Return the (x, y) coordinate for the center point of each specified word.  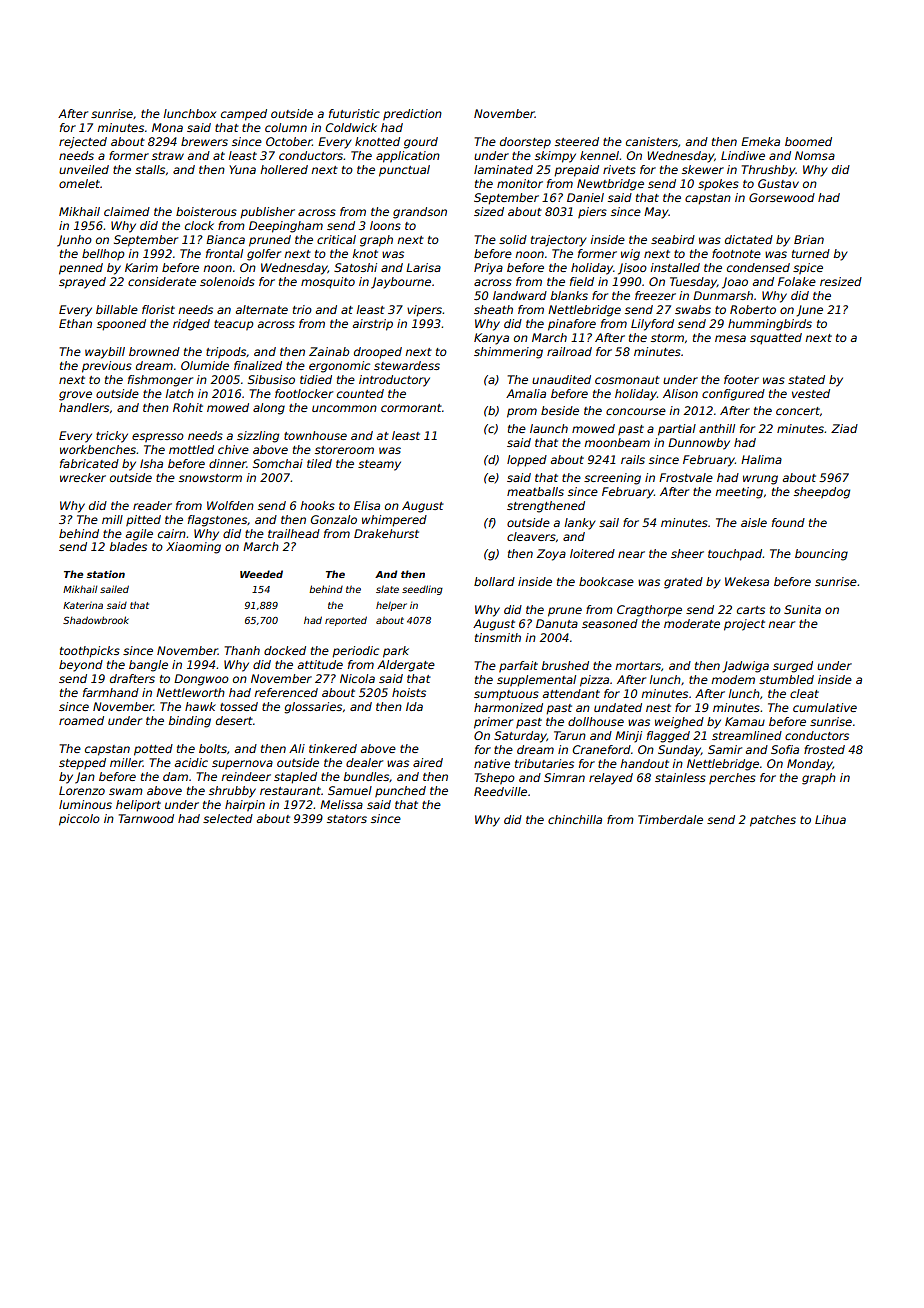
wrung (760, 480)
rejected (83, 143)
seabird (673, 239)
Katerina (83, 605)
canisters (652, 141)
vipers (424, 311)
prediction (412, 115)
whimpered (394, 521)
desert (234, 720)
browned (154, 351)
